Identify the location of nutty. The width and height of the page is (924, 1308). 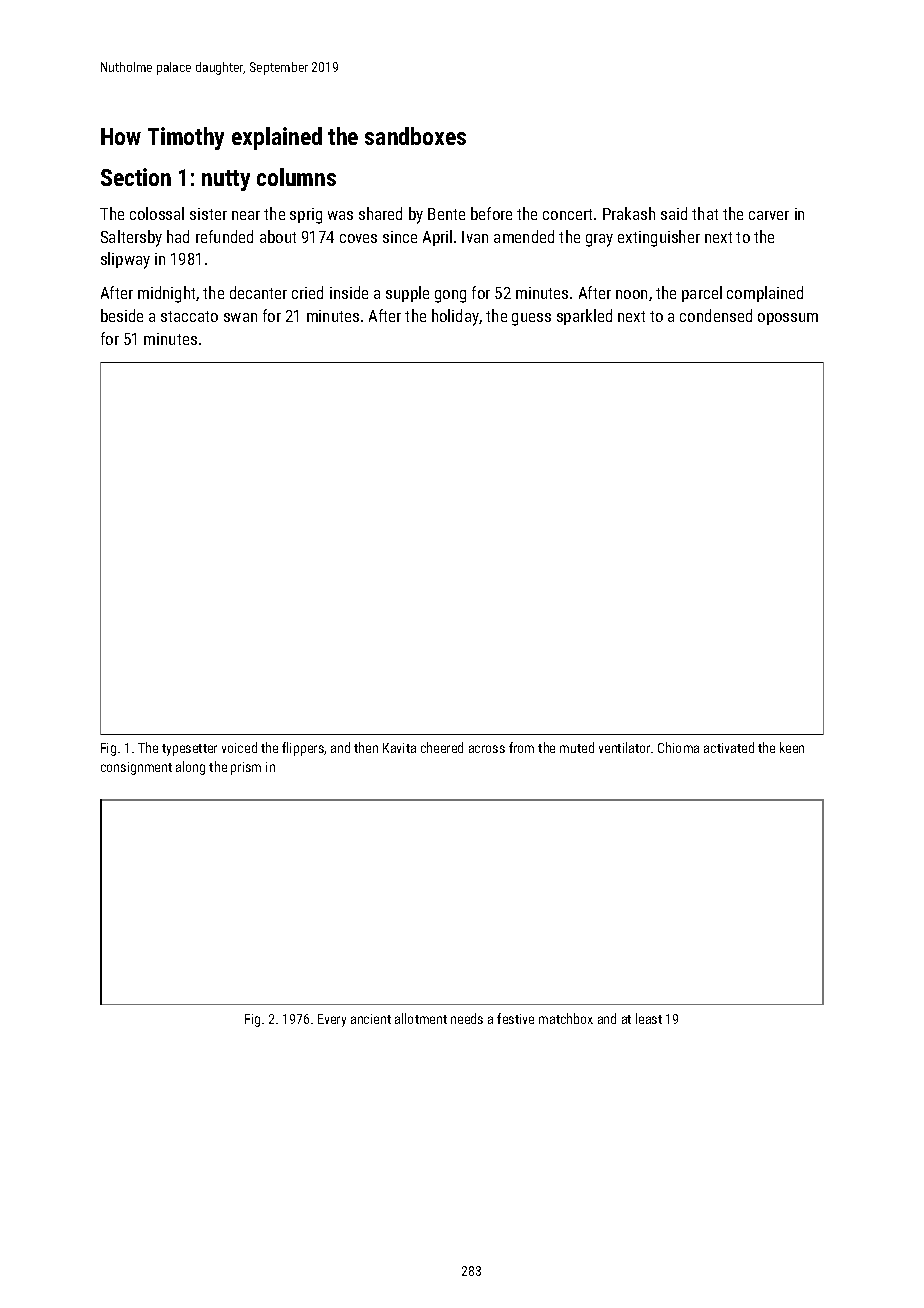
(226, 180).
